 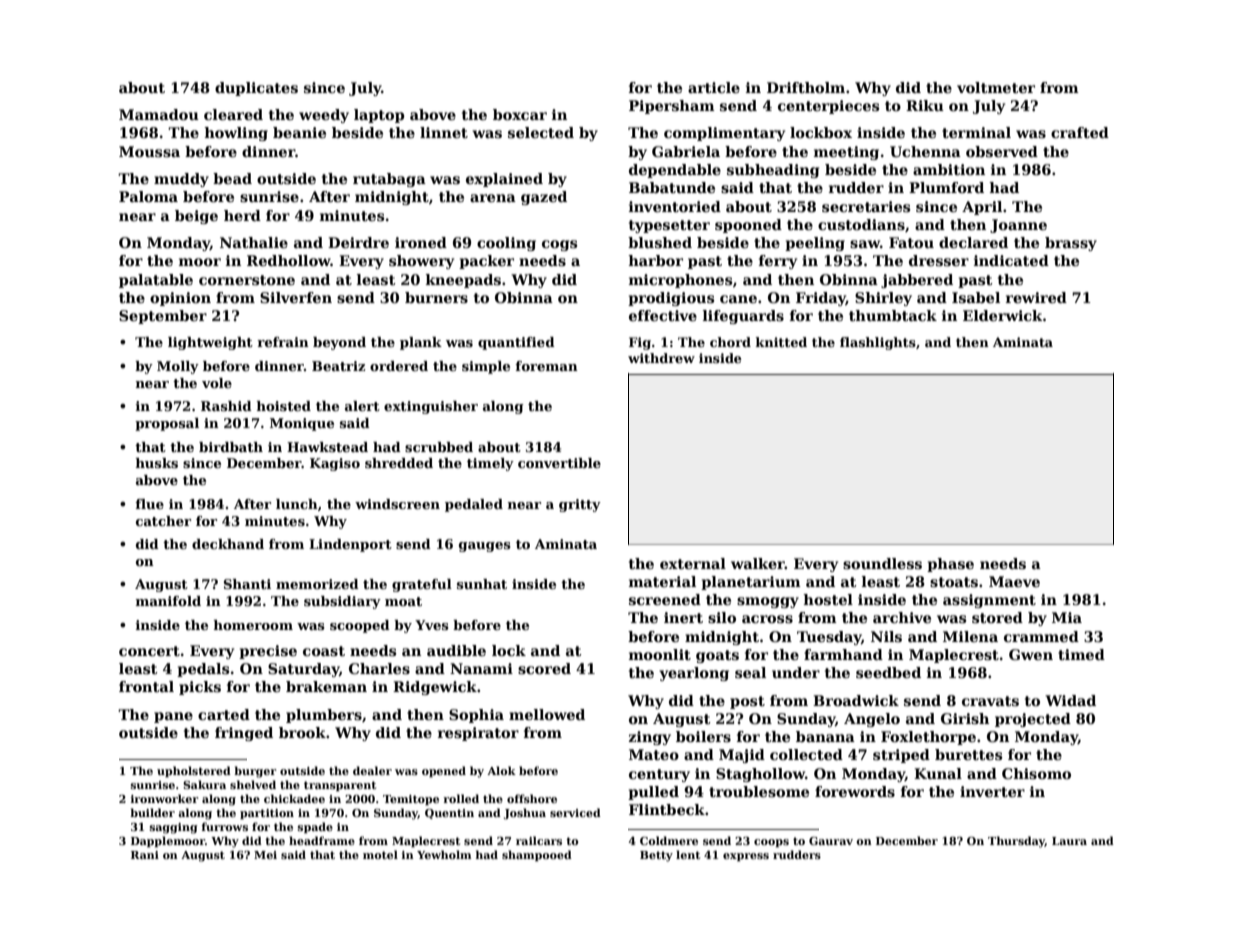 What do you see at coordinates (996, 87) in the page?
I see `voltmeter` at bounding box center [996, 87].
